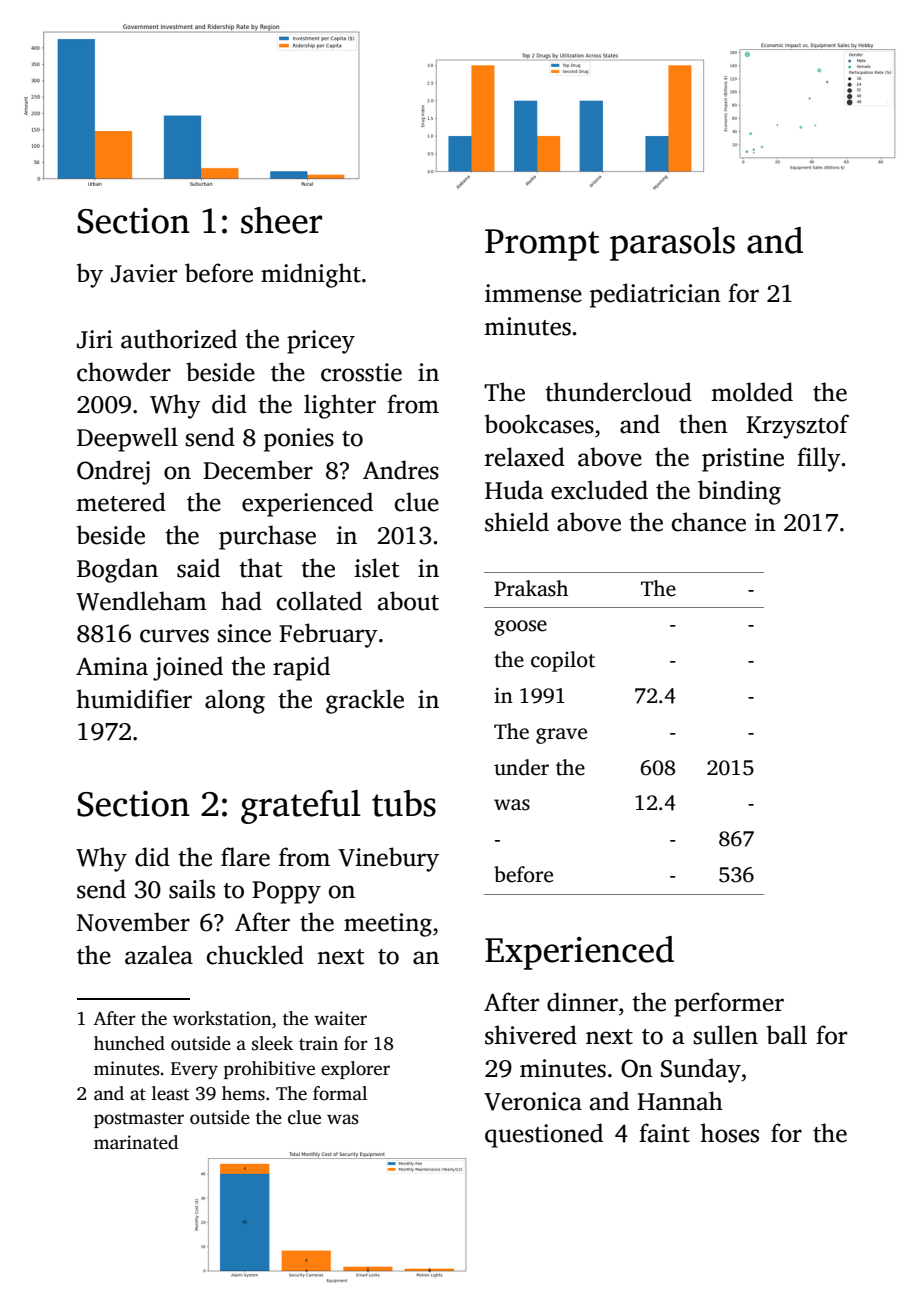 This image has height=1311, width=924. Describe the element at coordinates (192, 889) in the image. I see `sails` at that location.
